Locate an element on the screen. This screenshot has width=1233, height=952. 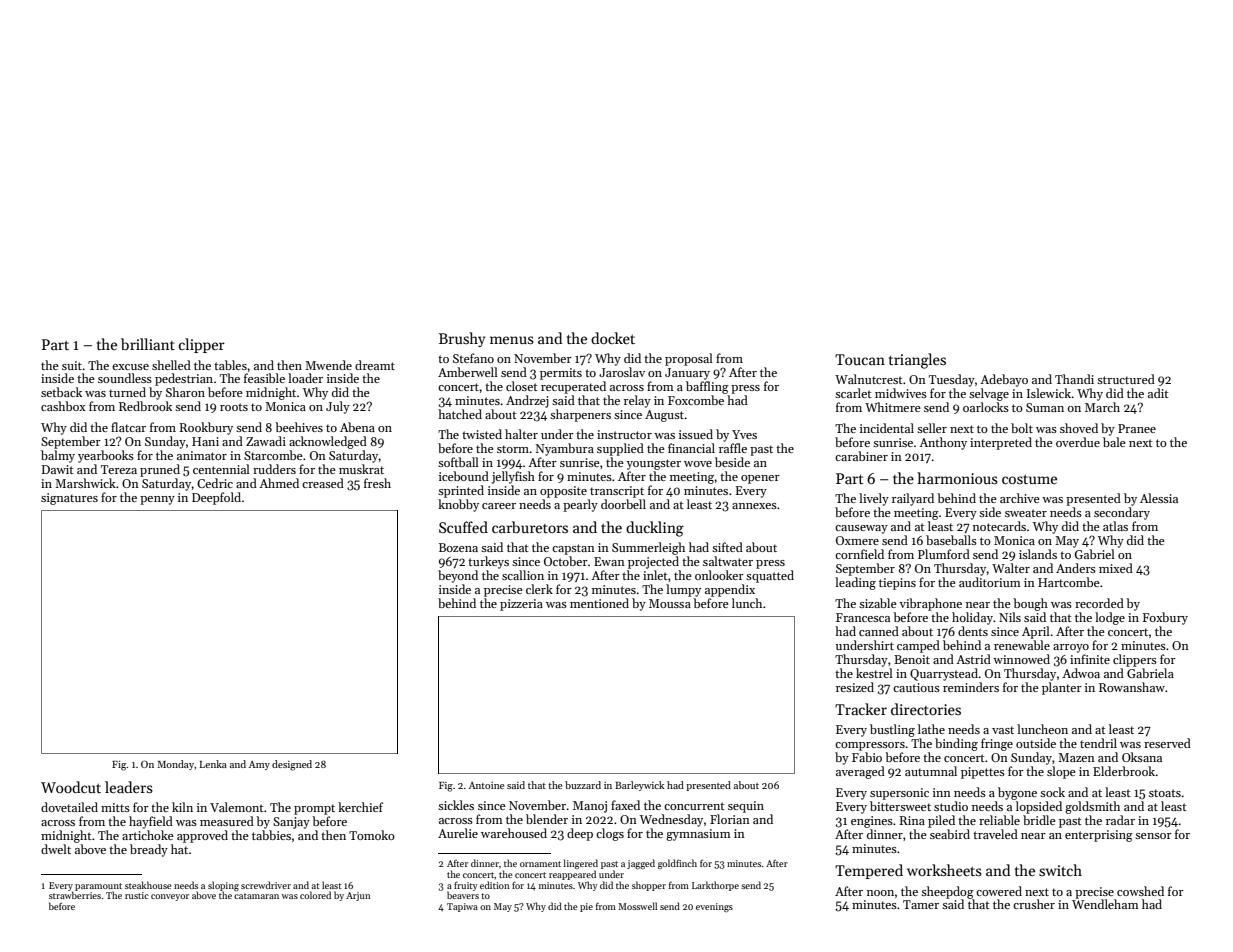
signatures is located at coordinates (69, 499).
